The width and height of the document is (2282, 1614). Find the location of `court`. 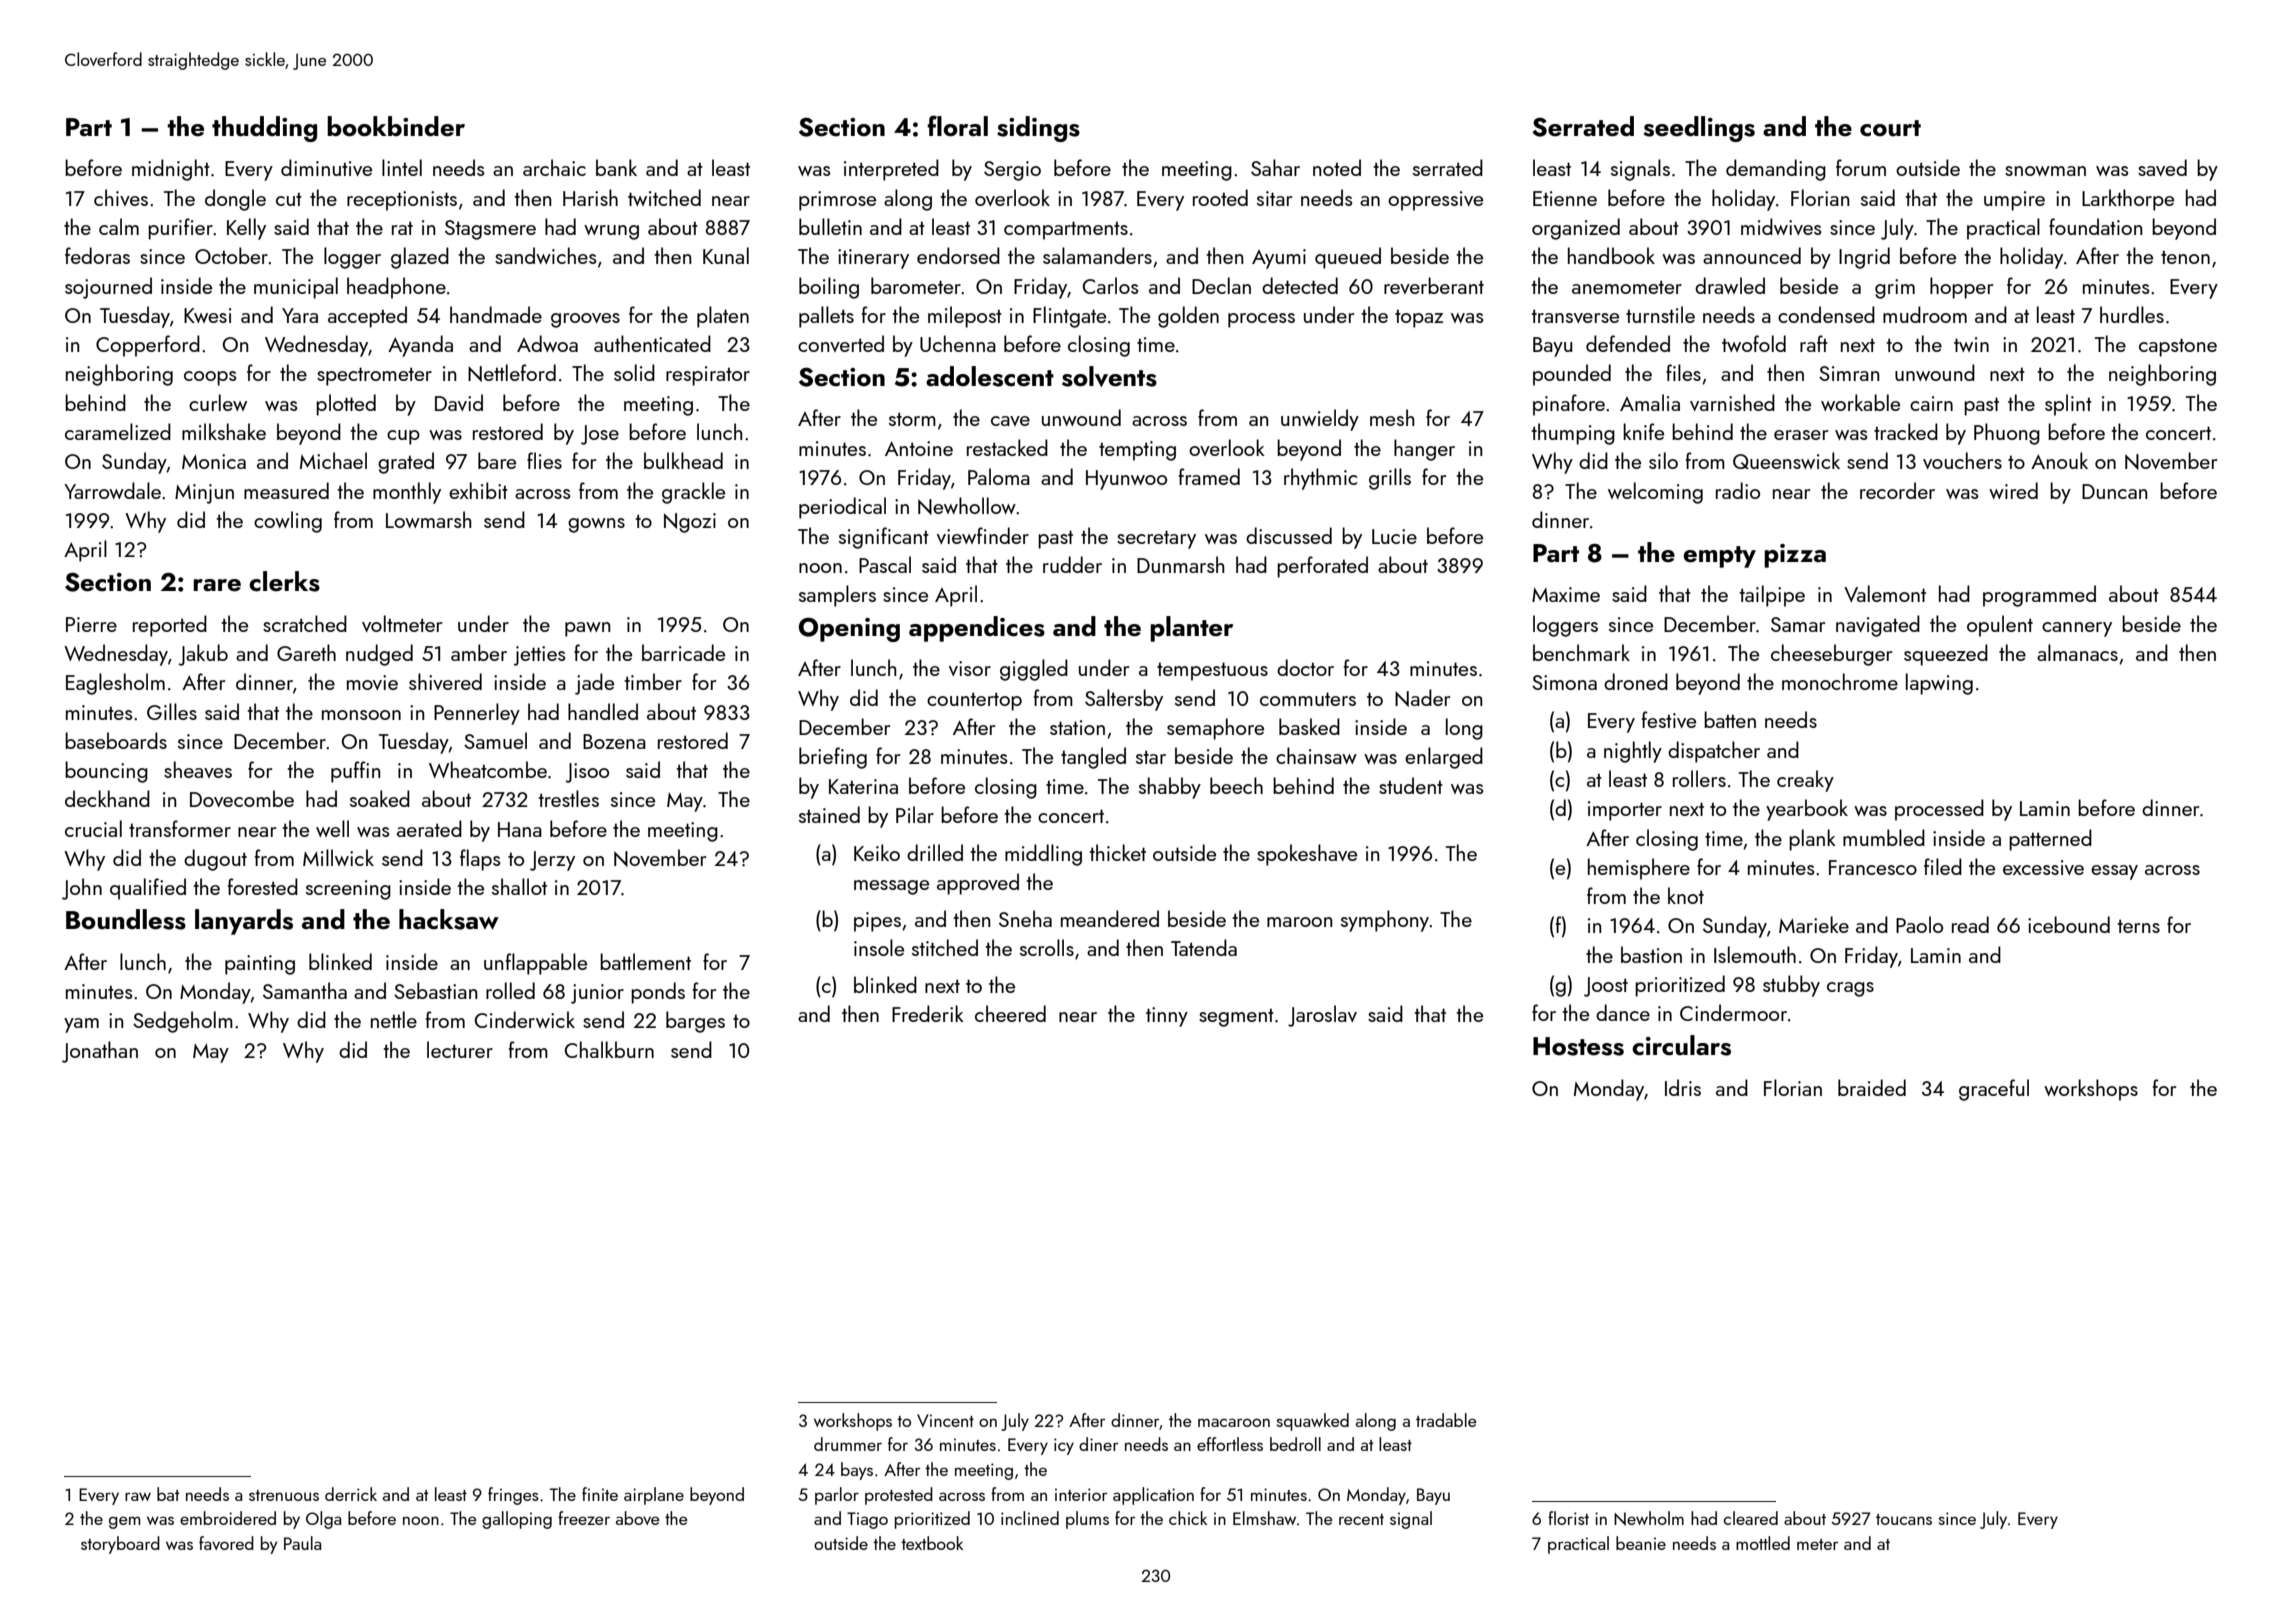

court is located at coordinates (1890, 128).
